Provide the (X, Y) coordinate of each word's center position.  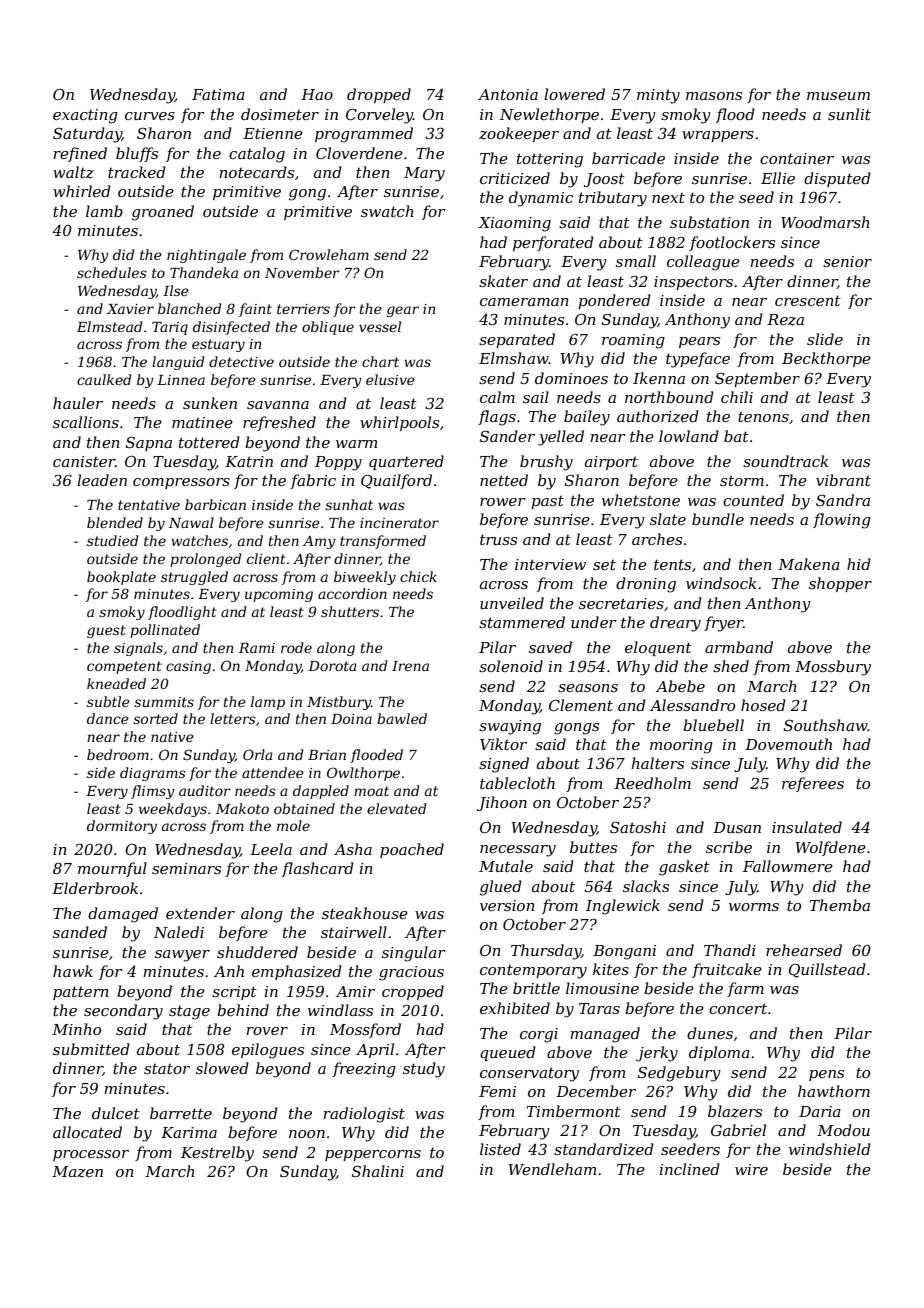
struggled (194, 578)
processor (91, 1155)
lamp (268, 703)
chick (418, 576)
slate (668, 519)
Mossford (365, 1030)
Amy (319, 542)
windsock (721, 583)
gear (403, 311)
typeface (698, 360)
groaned (163, 213)
